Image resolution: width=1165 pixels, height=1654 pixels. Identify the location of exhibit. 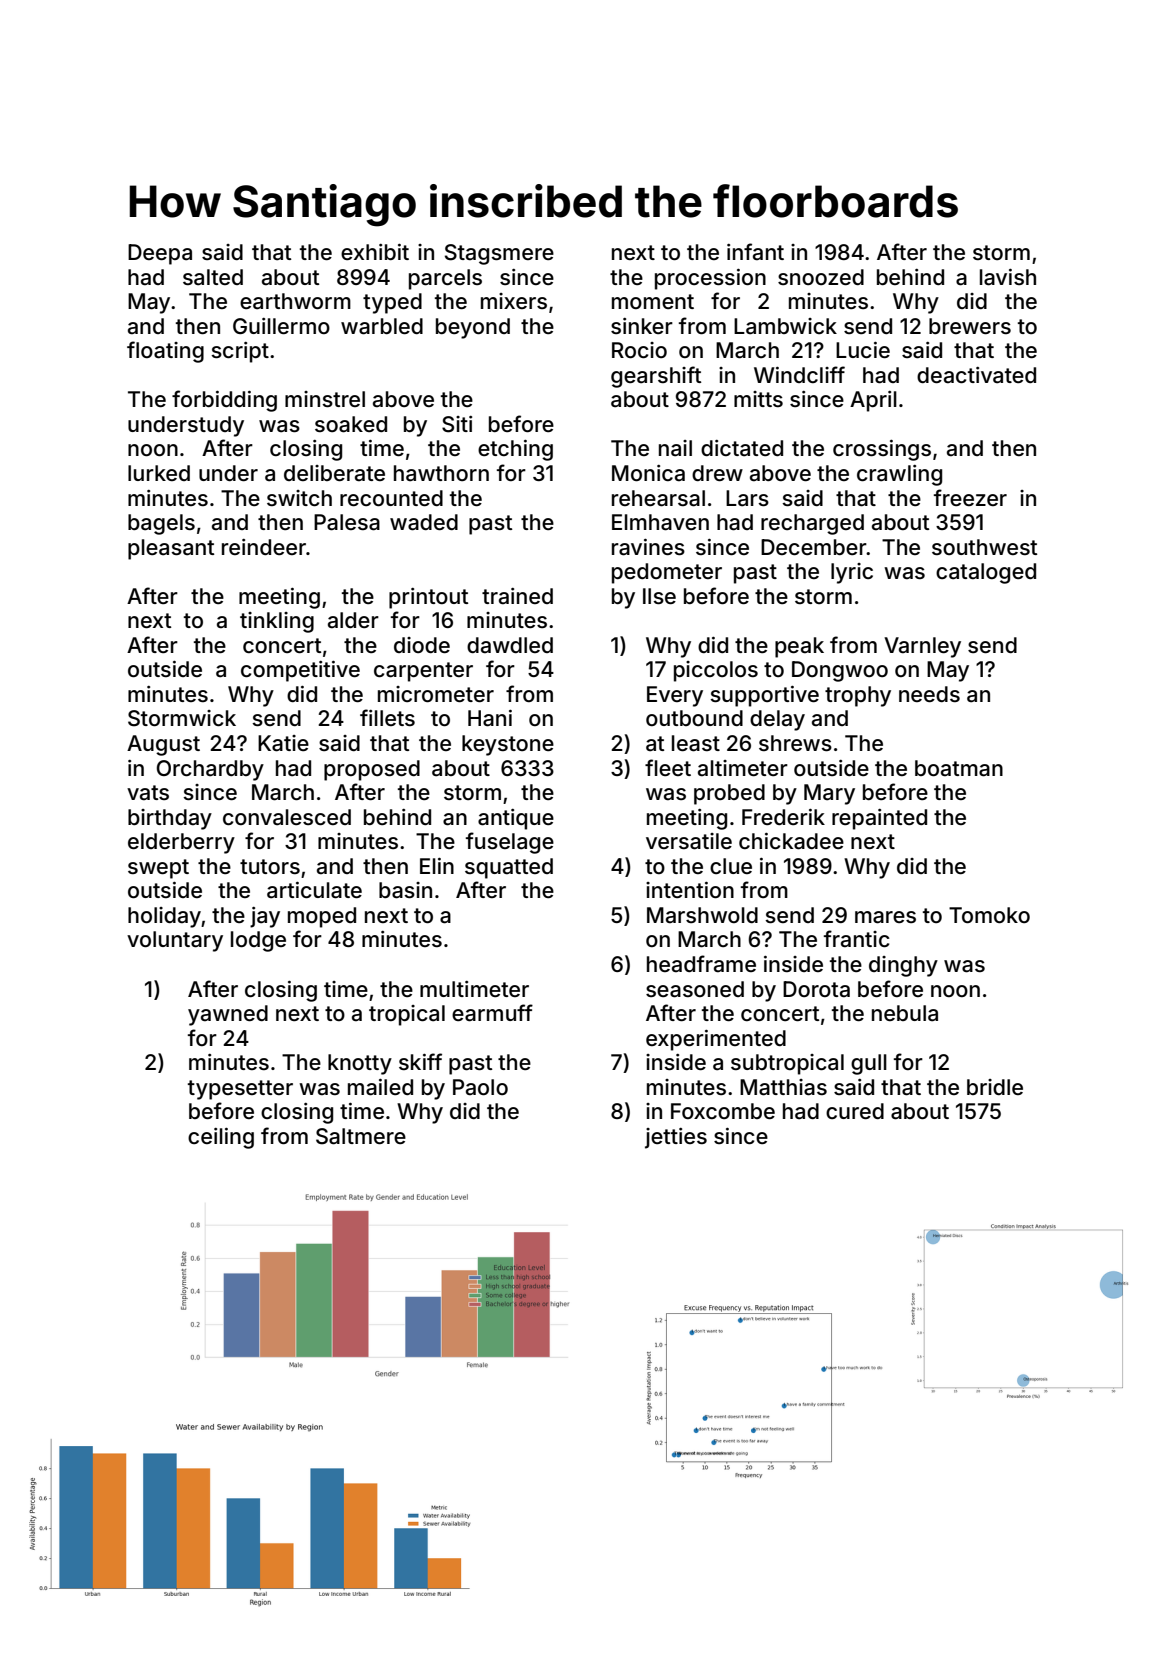
(375, 252).
